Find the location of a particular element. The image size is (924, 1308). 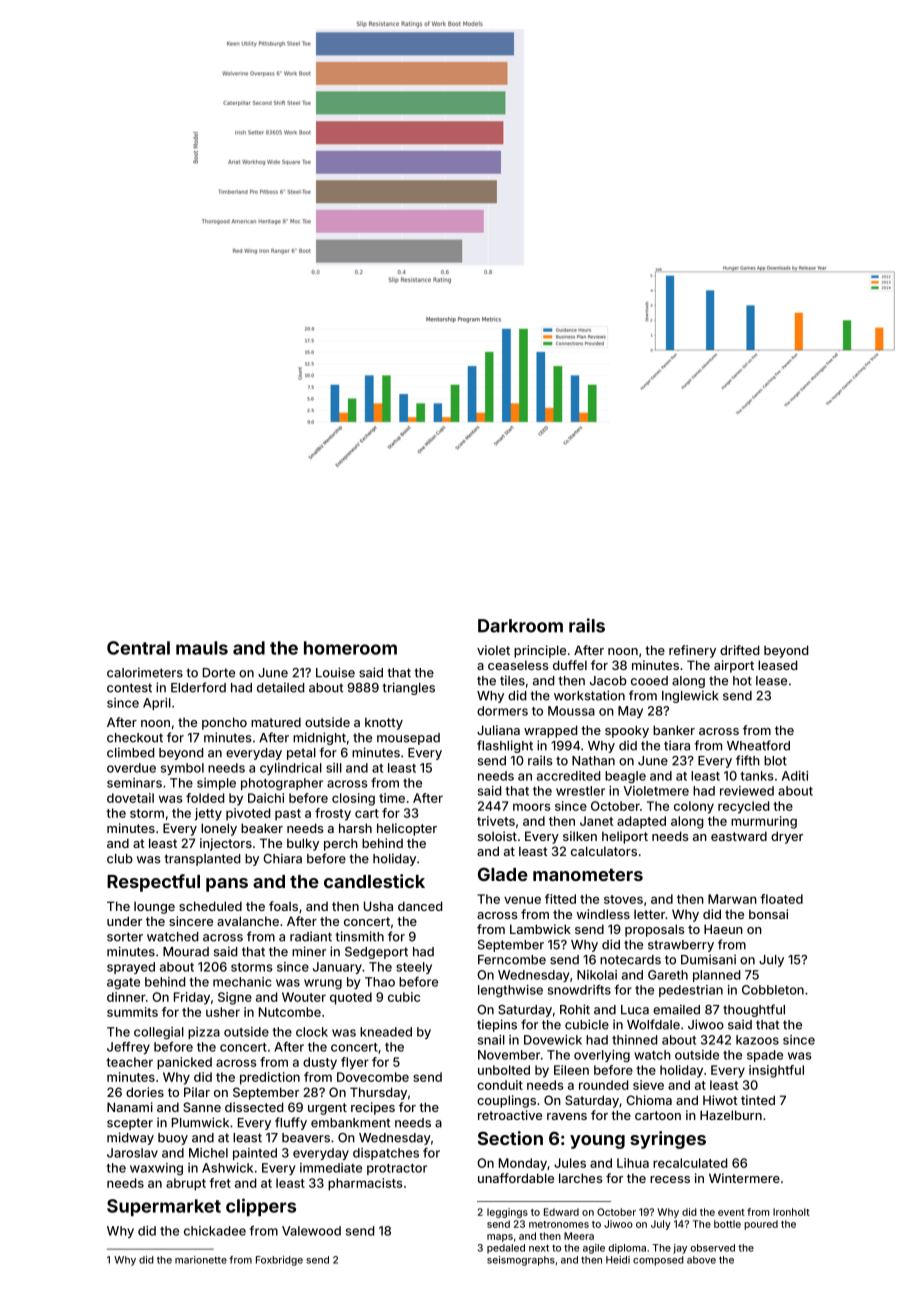

soloist is located at coordinates (497, 836).
